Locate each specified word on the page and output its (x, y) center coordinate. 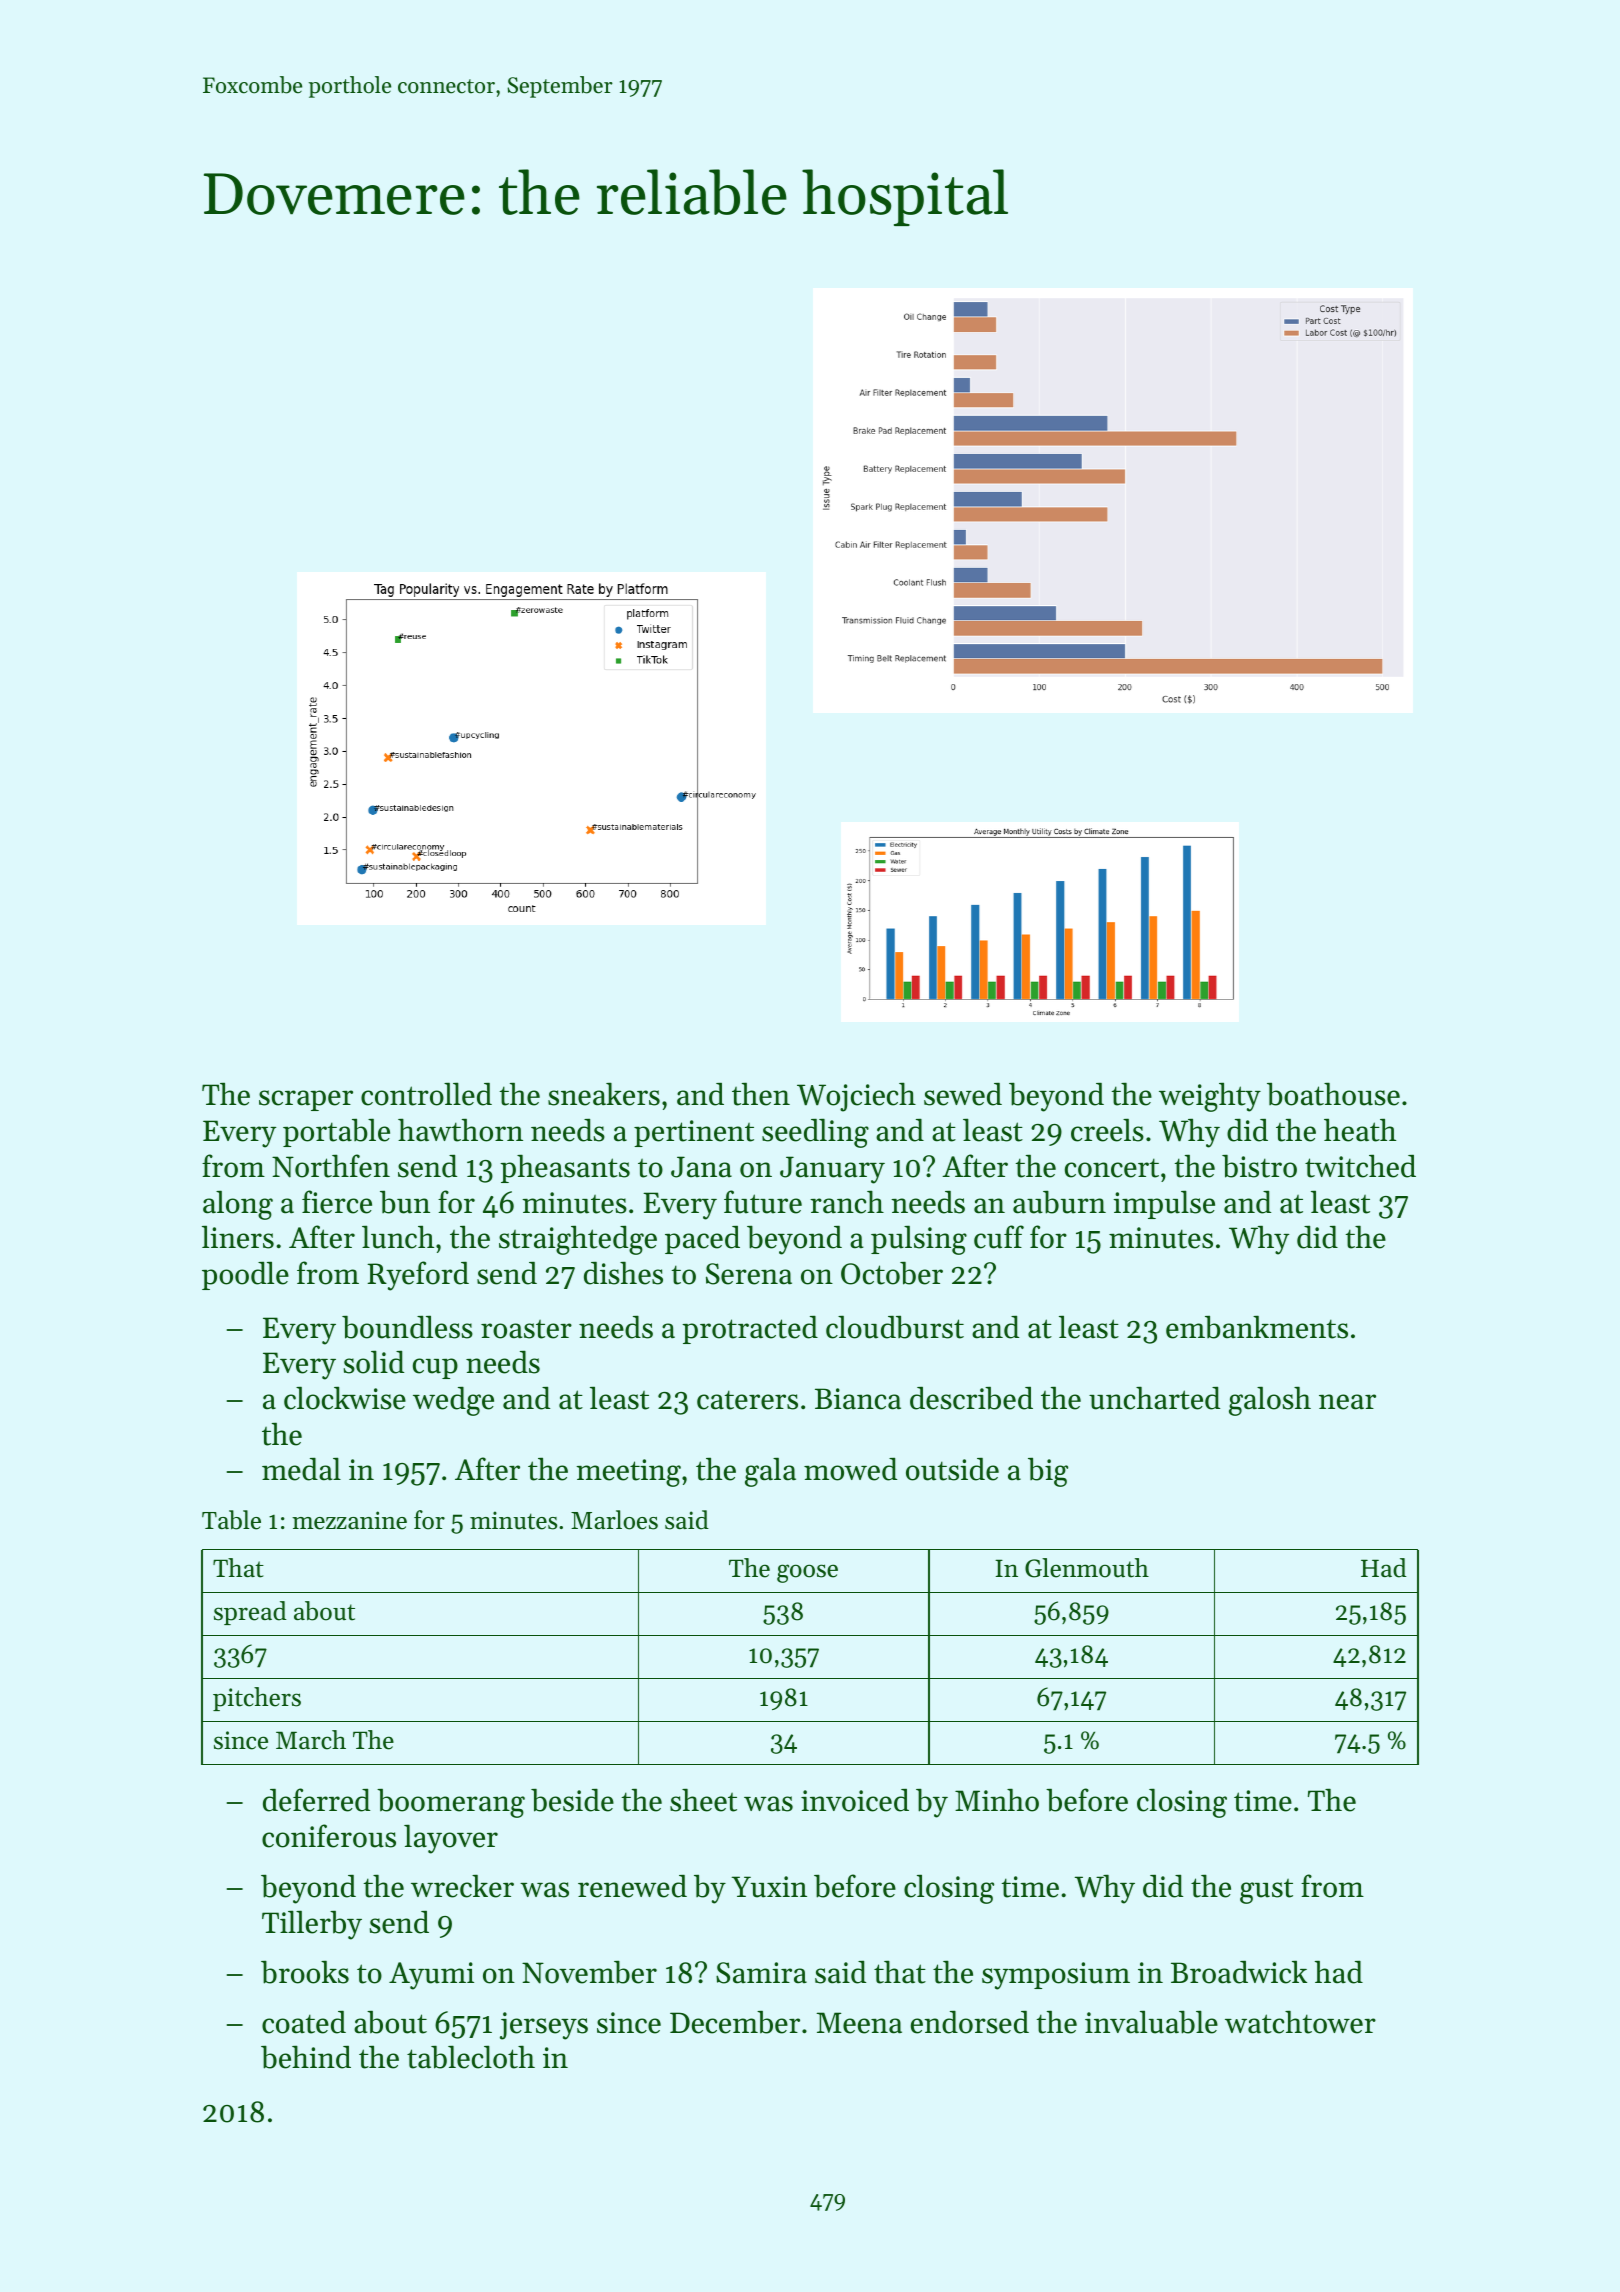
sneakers (604, 1094)
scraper (306, 1100)
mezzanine (349, 1520)
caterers (747, 1400)
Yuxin (769, 1887)
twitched (1360, 1166)
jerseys (544, 2026)
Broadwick (1239, 1972)
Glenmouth (1087, 1568)
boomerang (451, 1803)
